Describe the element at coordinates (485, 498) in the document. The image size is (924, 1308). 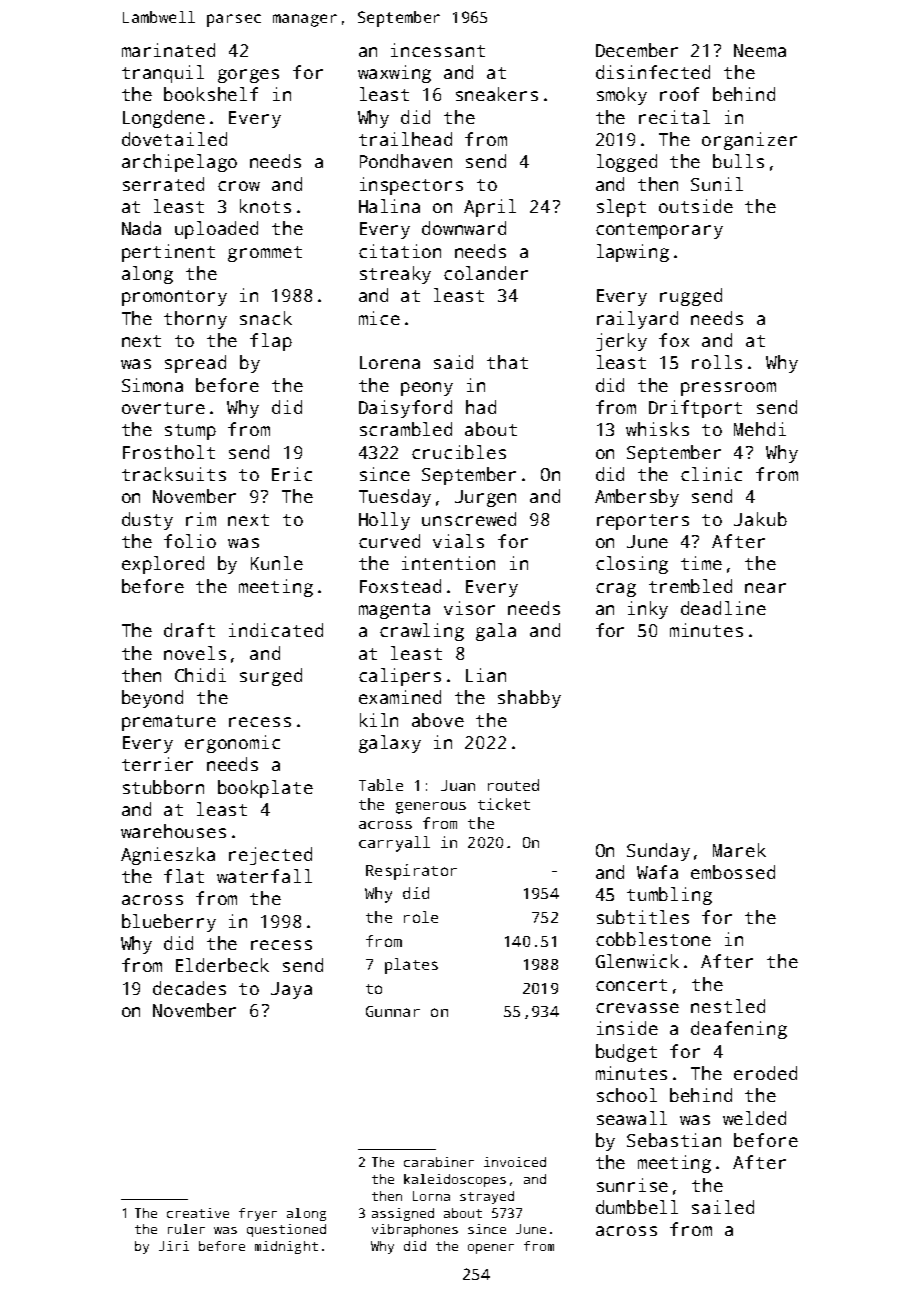
I see `Jurgen` at that location.
